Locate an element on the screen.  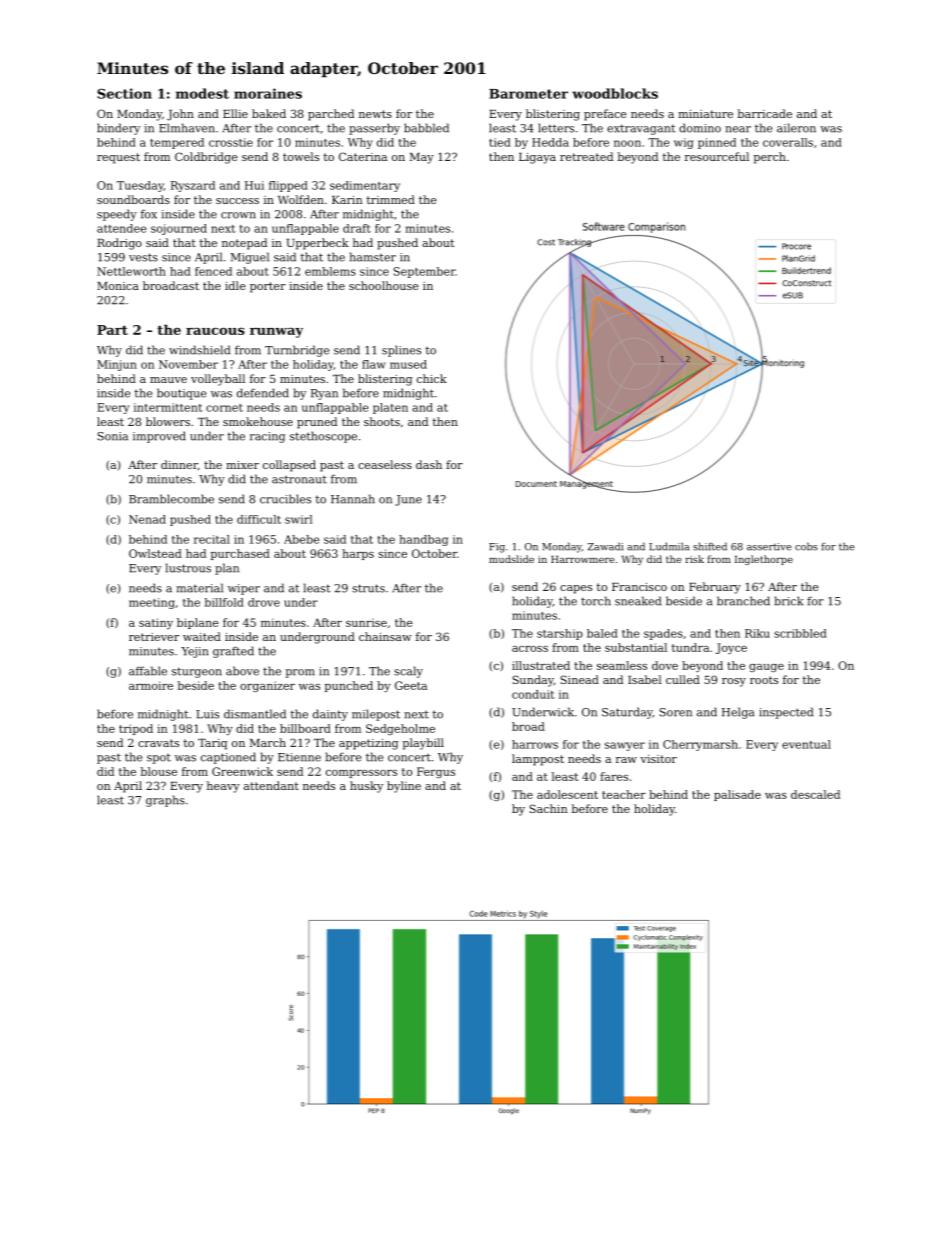
crucibles is located at coordinates (285, 499).
